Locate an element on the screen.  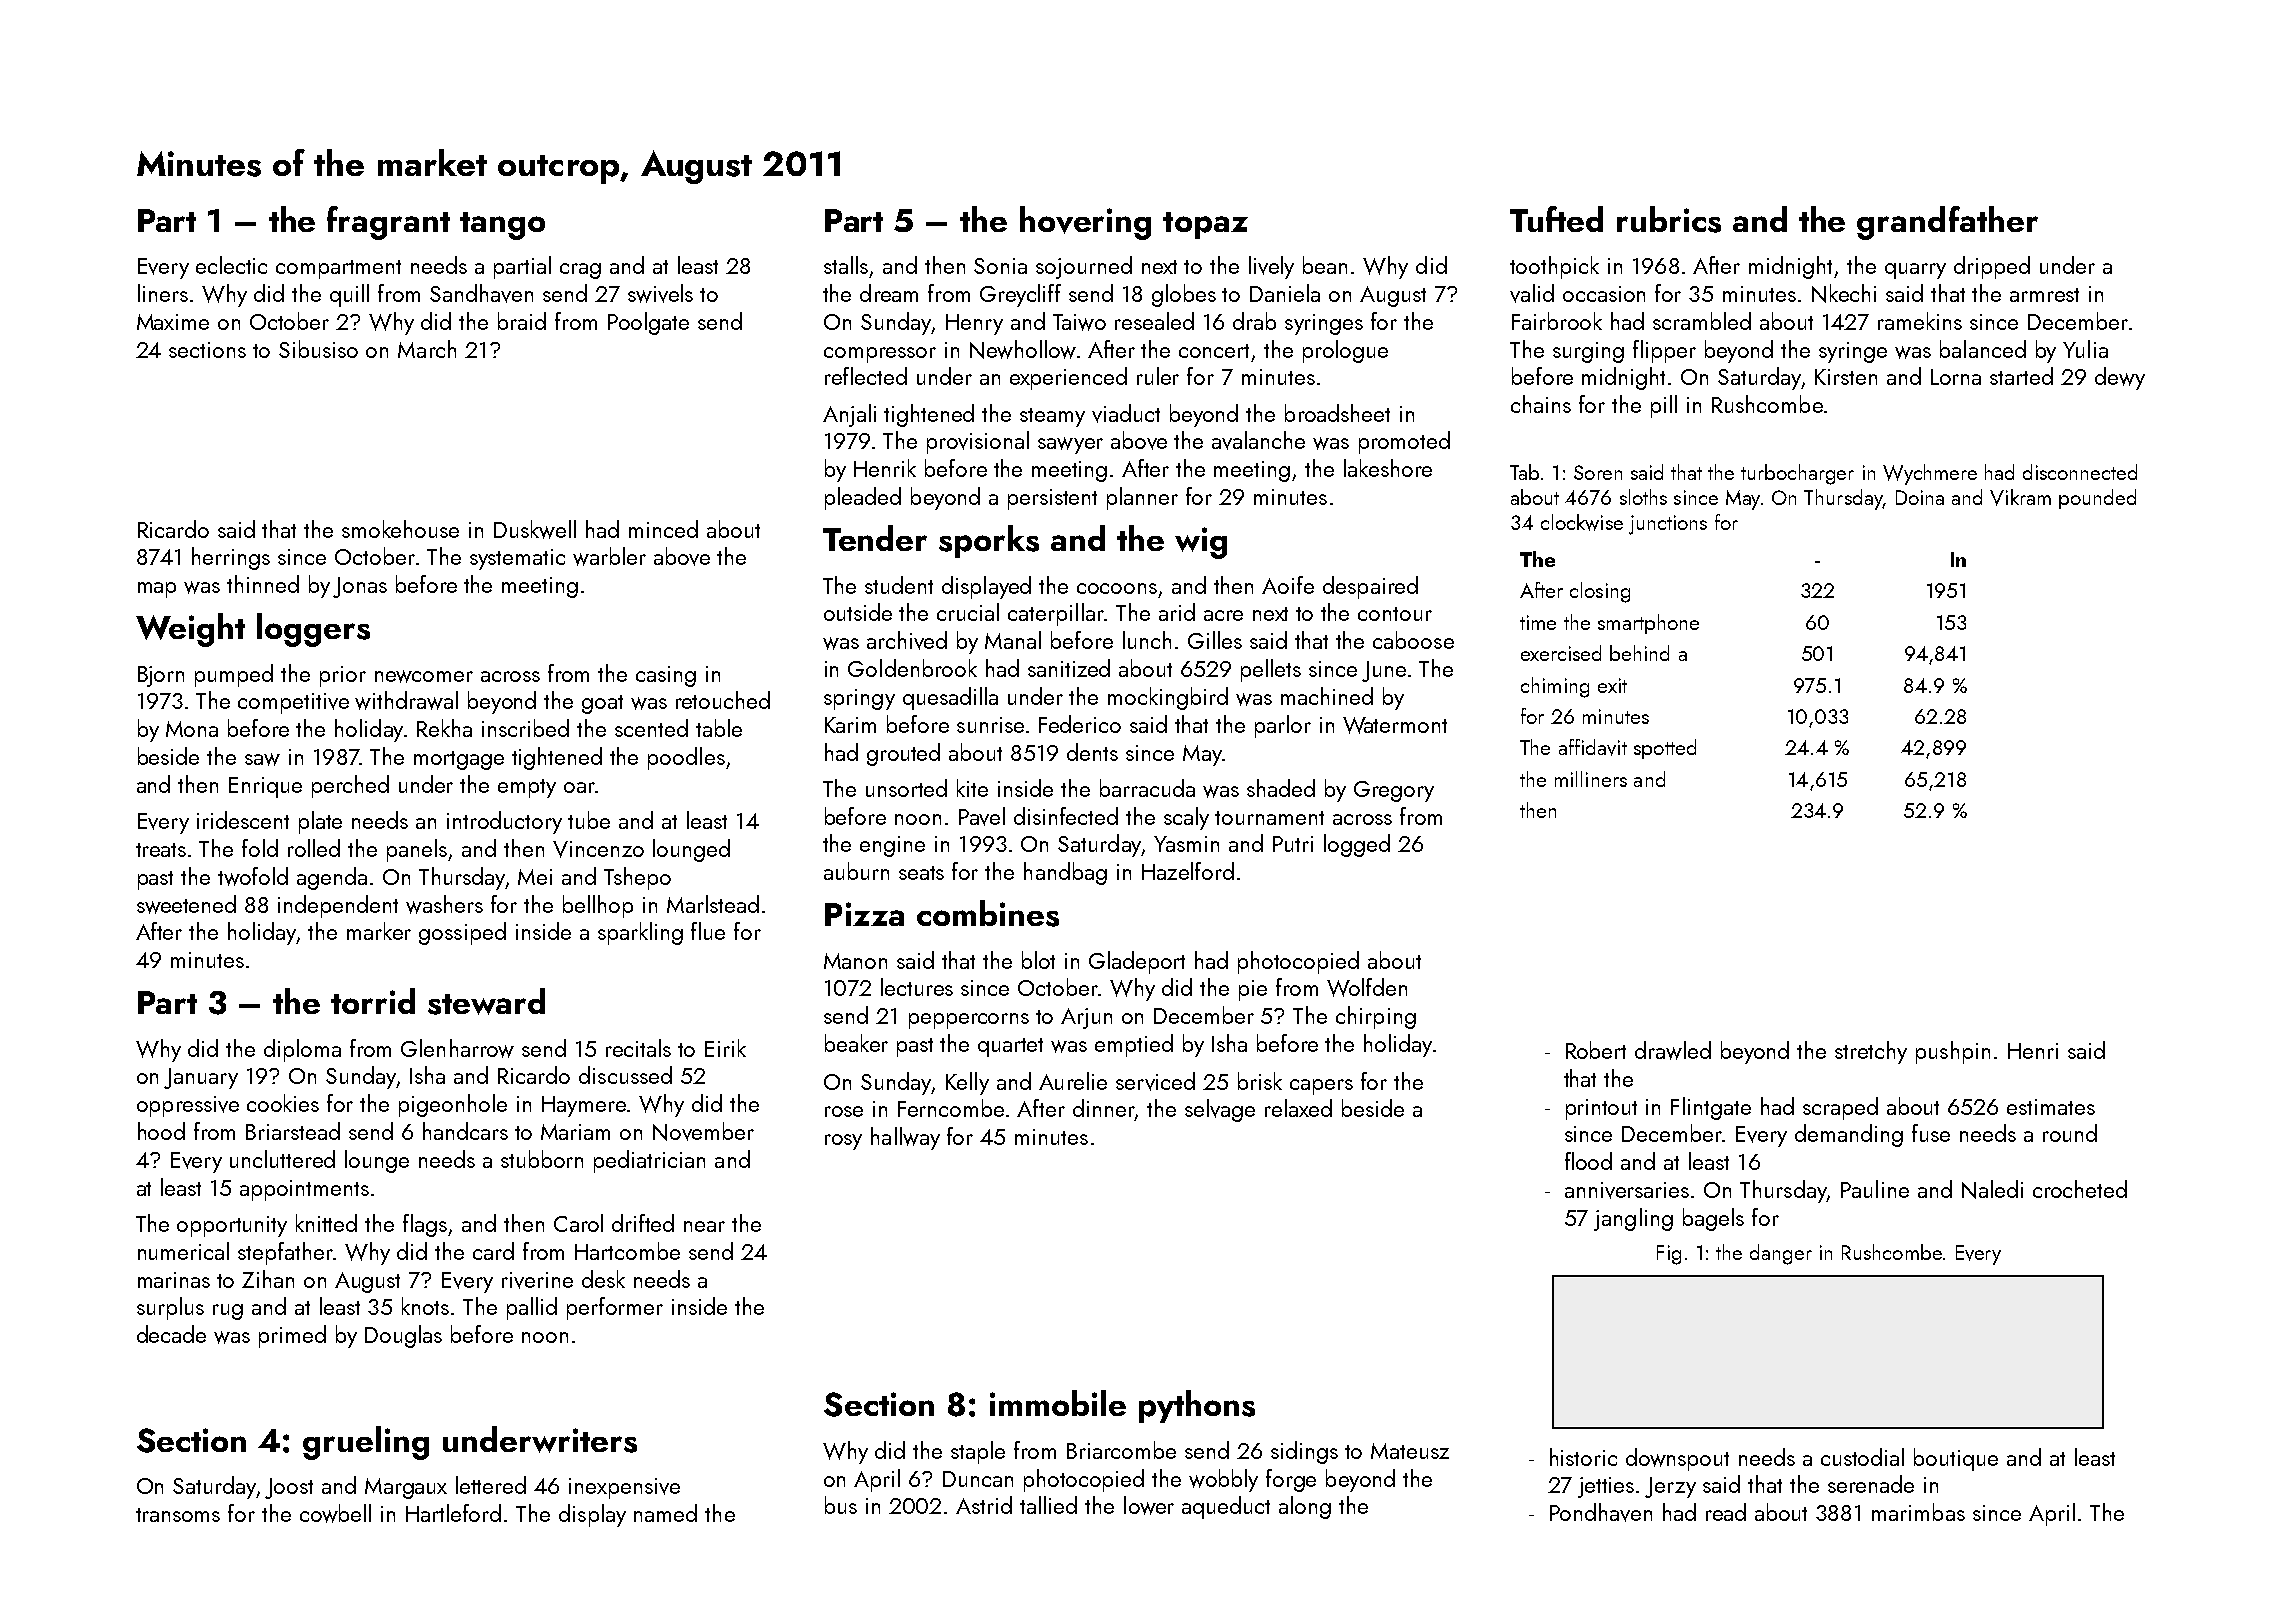
sawyer is located at coordinates (1070, 445).
